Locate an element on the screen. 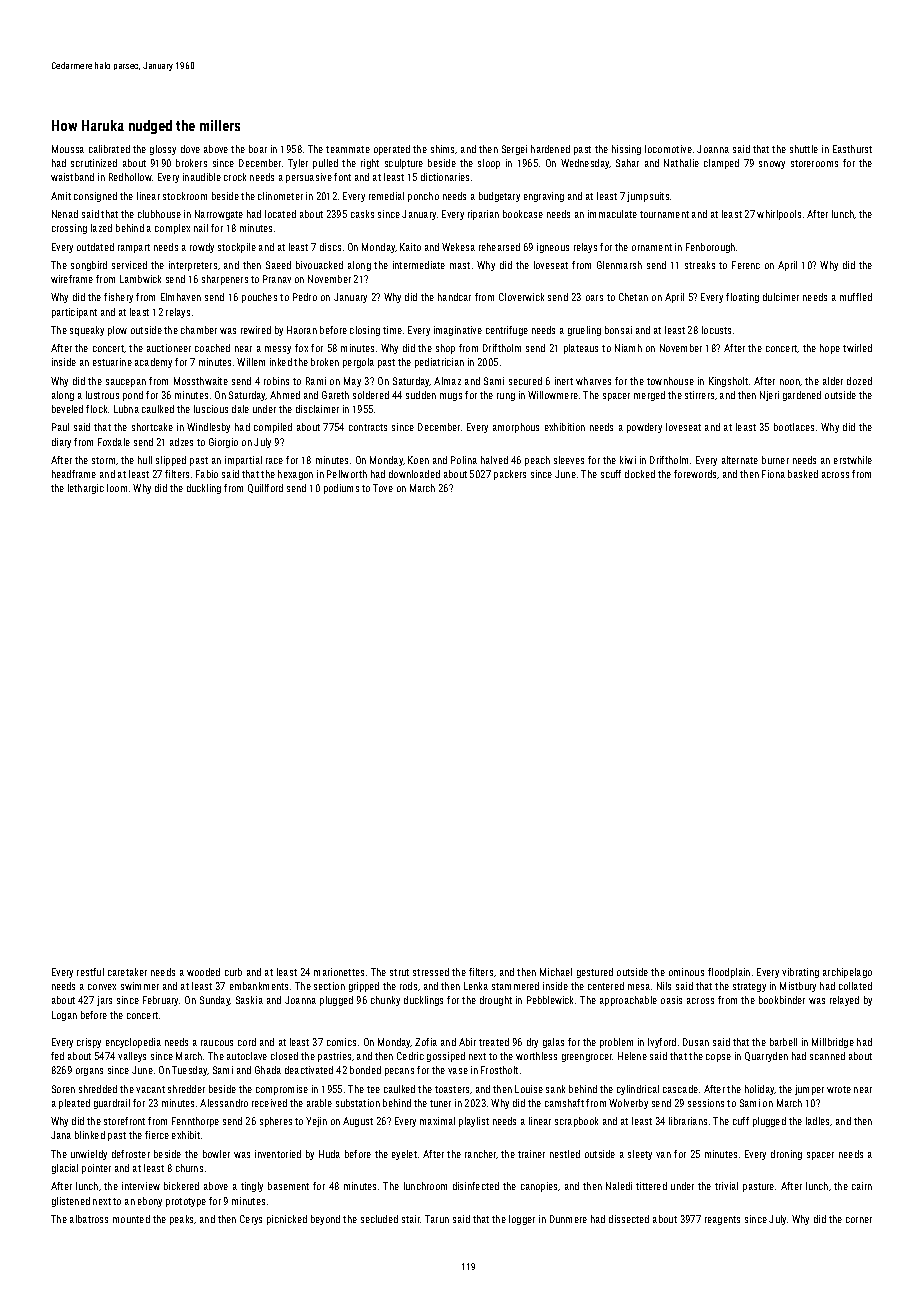  docked is located at coordinates (640, 474).
